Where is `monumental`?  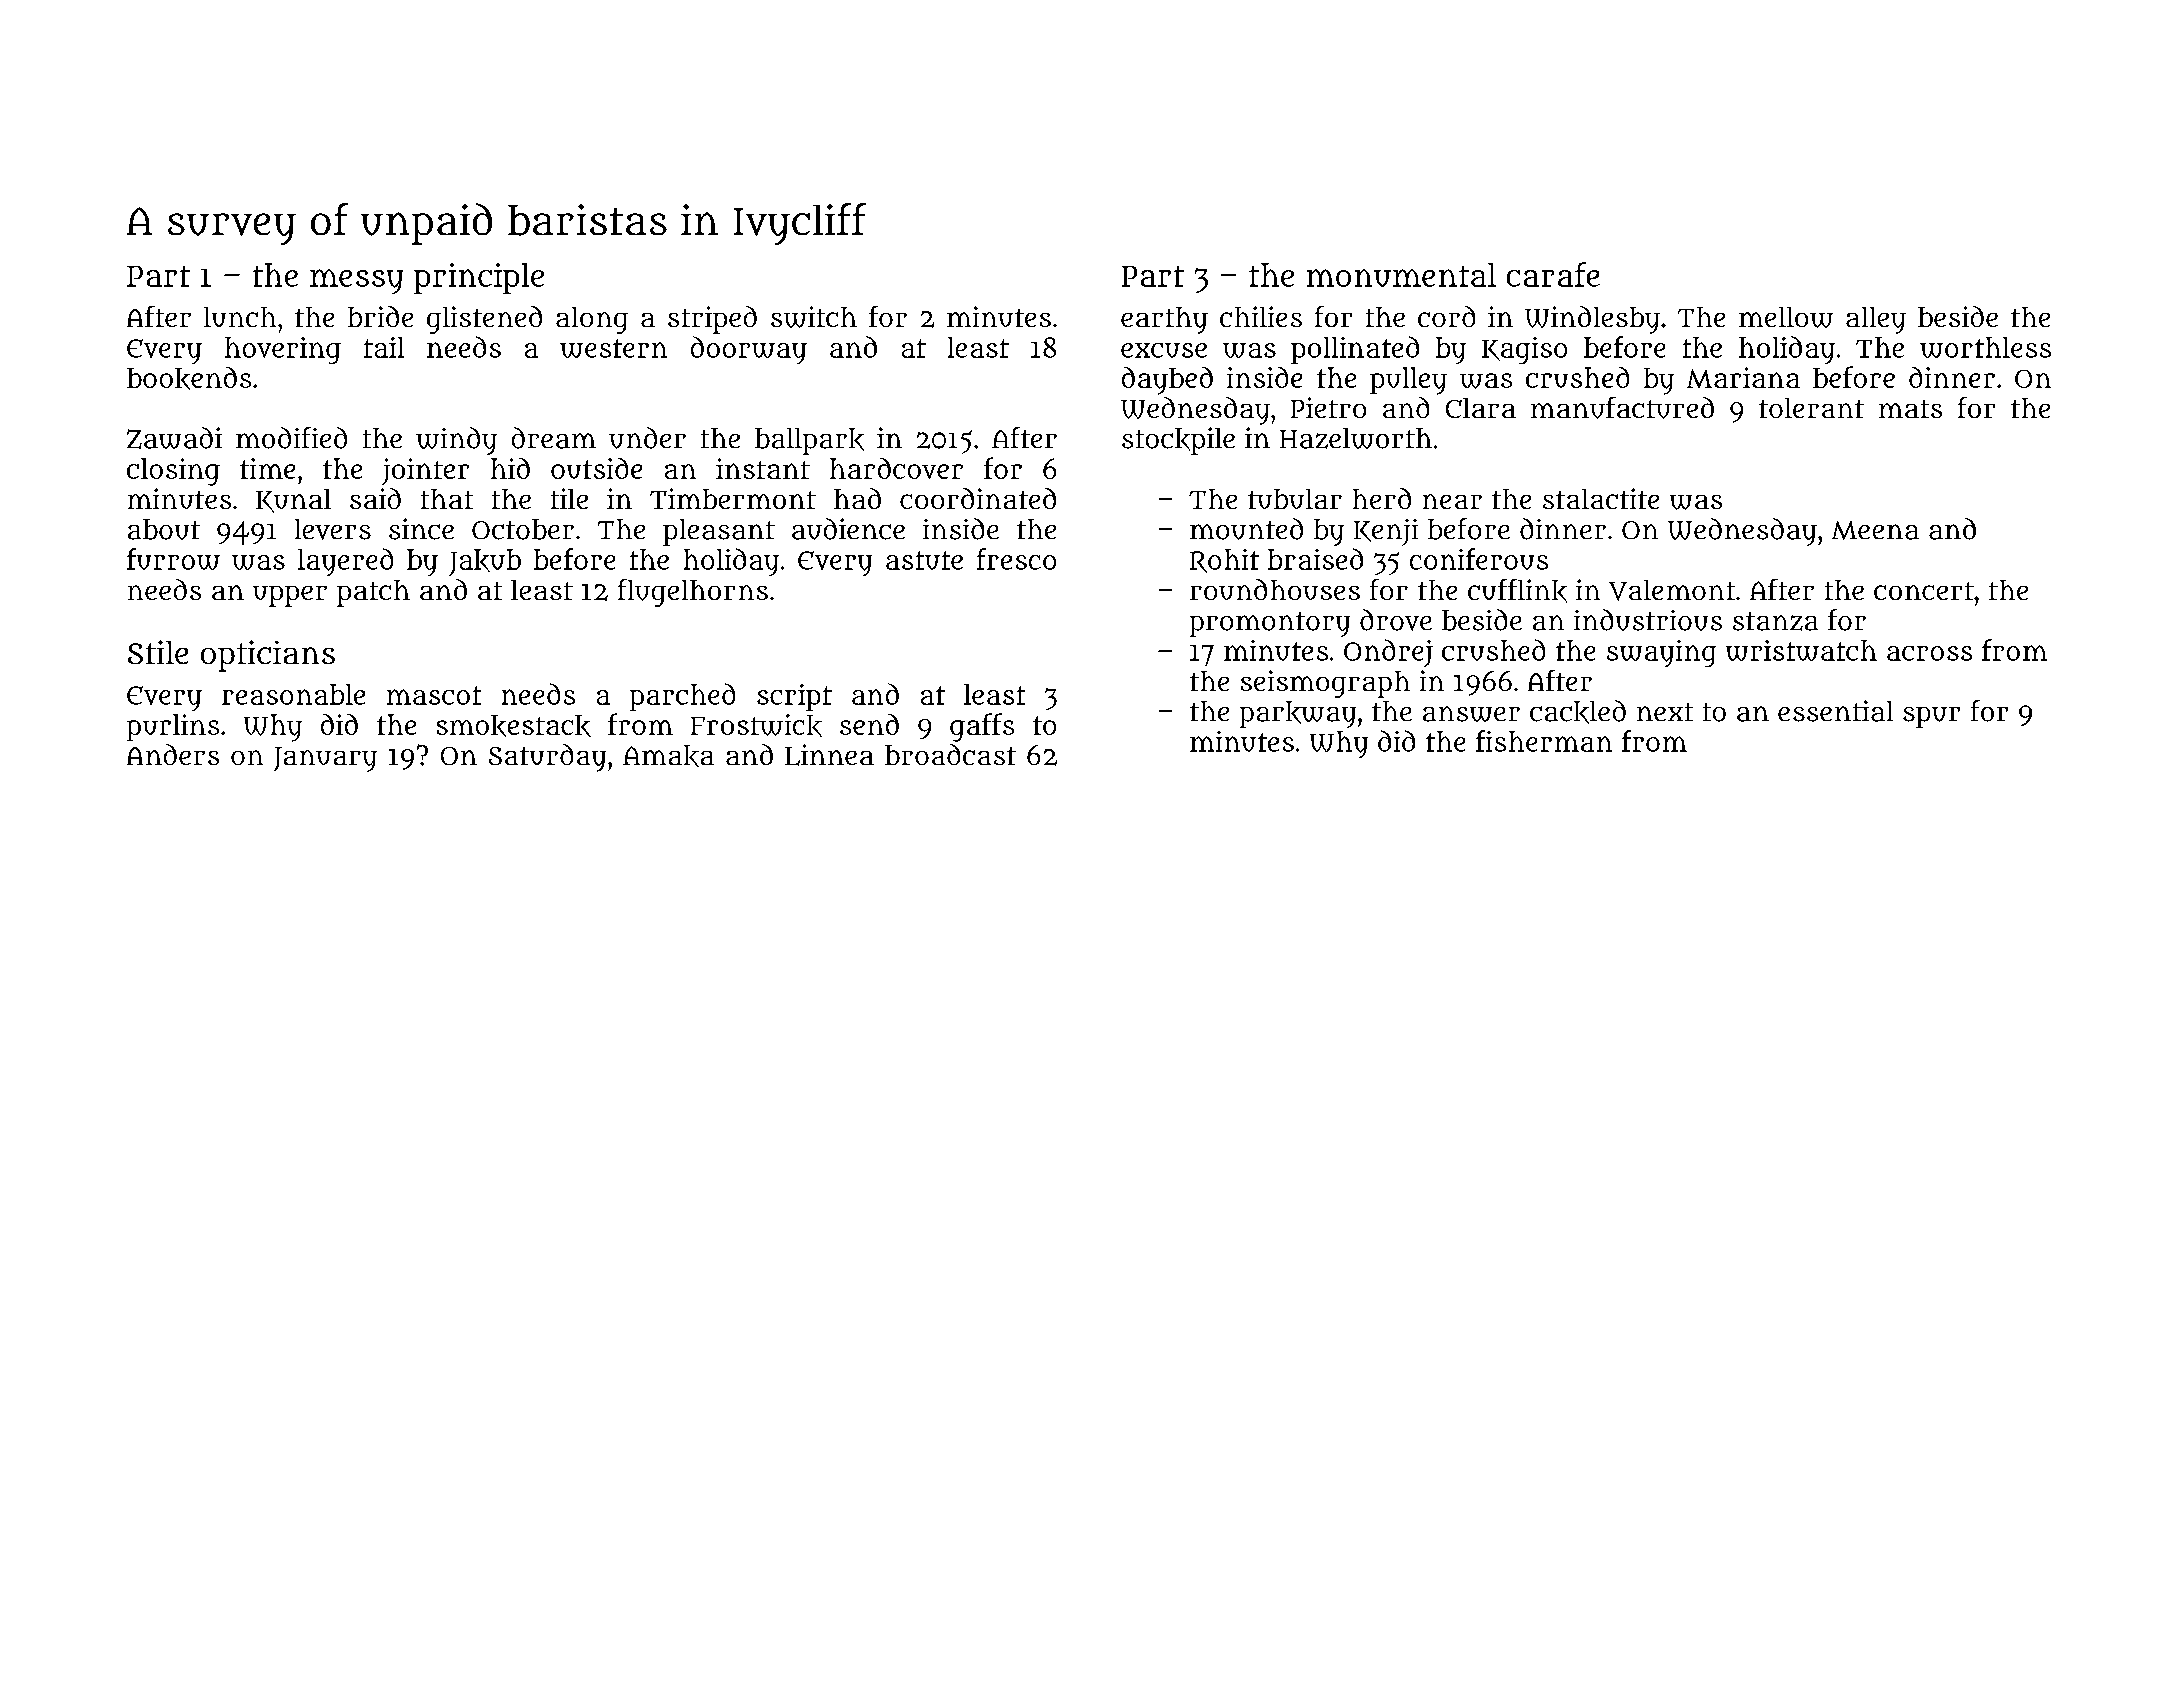
monumental is located at coordinates (1401, 275).
